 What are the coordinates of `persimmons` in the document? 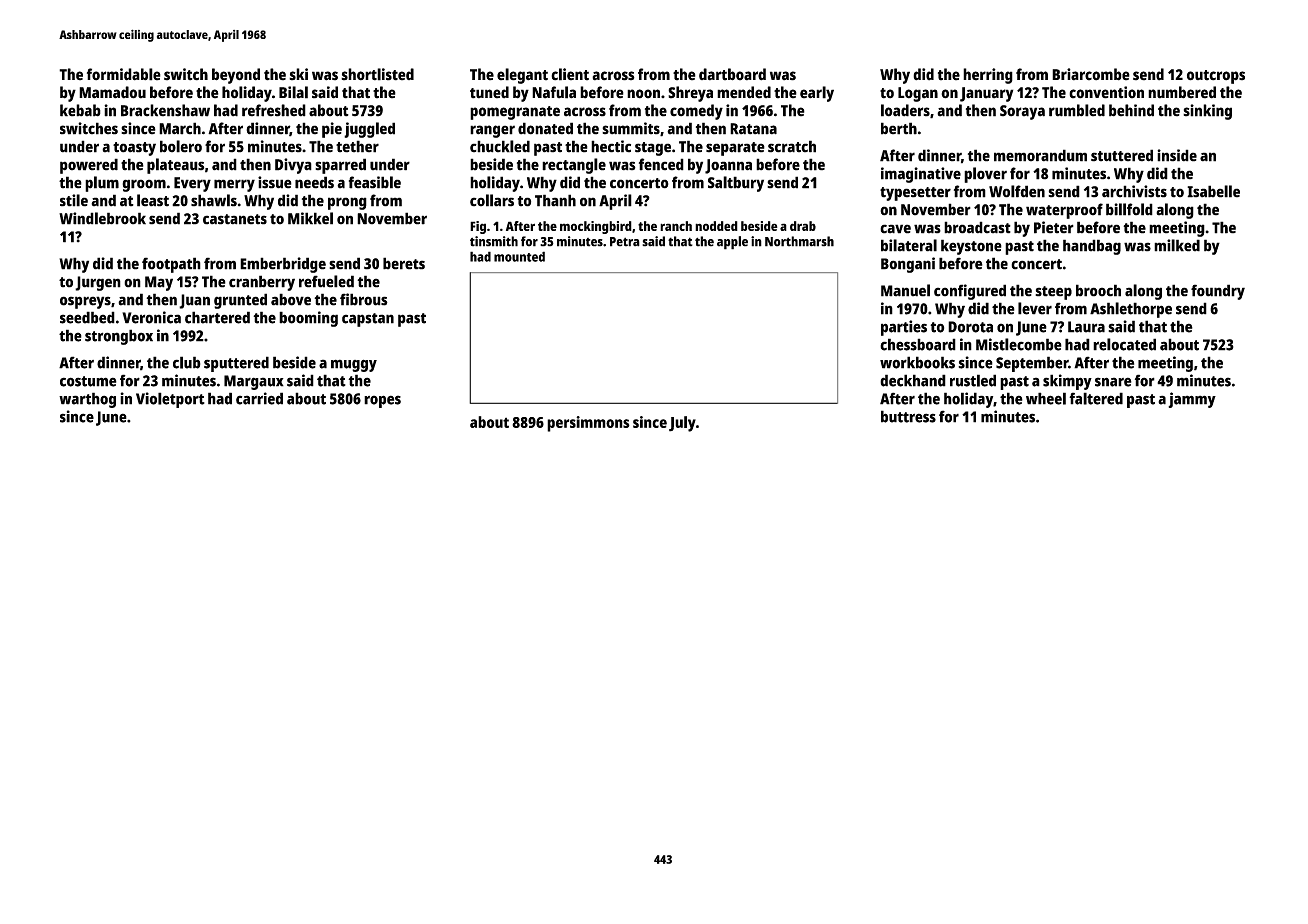 It's located at (588, 424).
